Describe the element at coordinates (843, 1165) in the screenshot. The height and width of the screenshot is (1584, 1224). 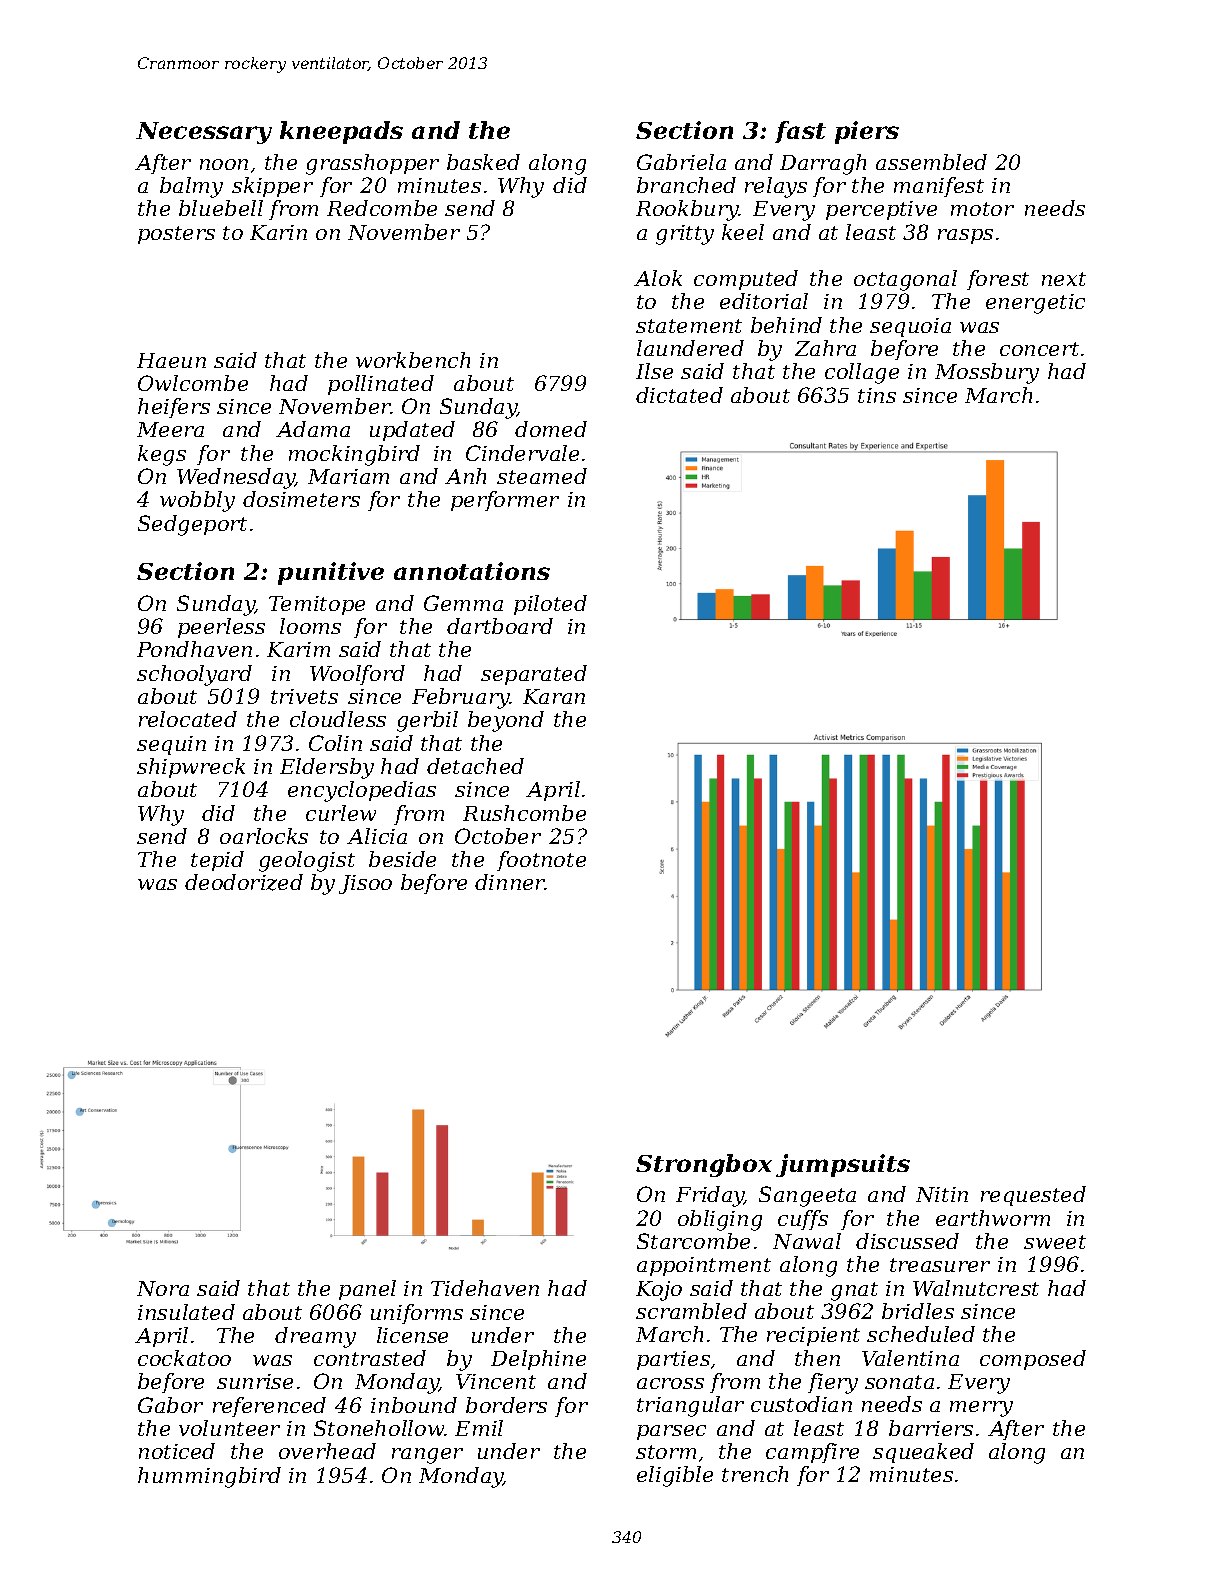
I see `jumpsuits` at that location.
